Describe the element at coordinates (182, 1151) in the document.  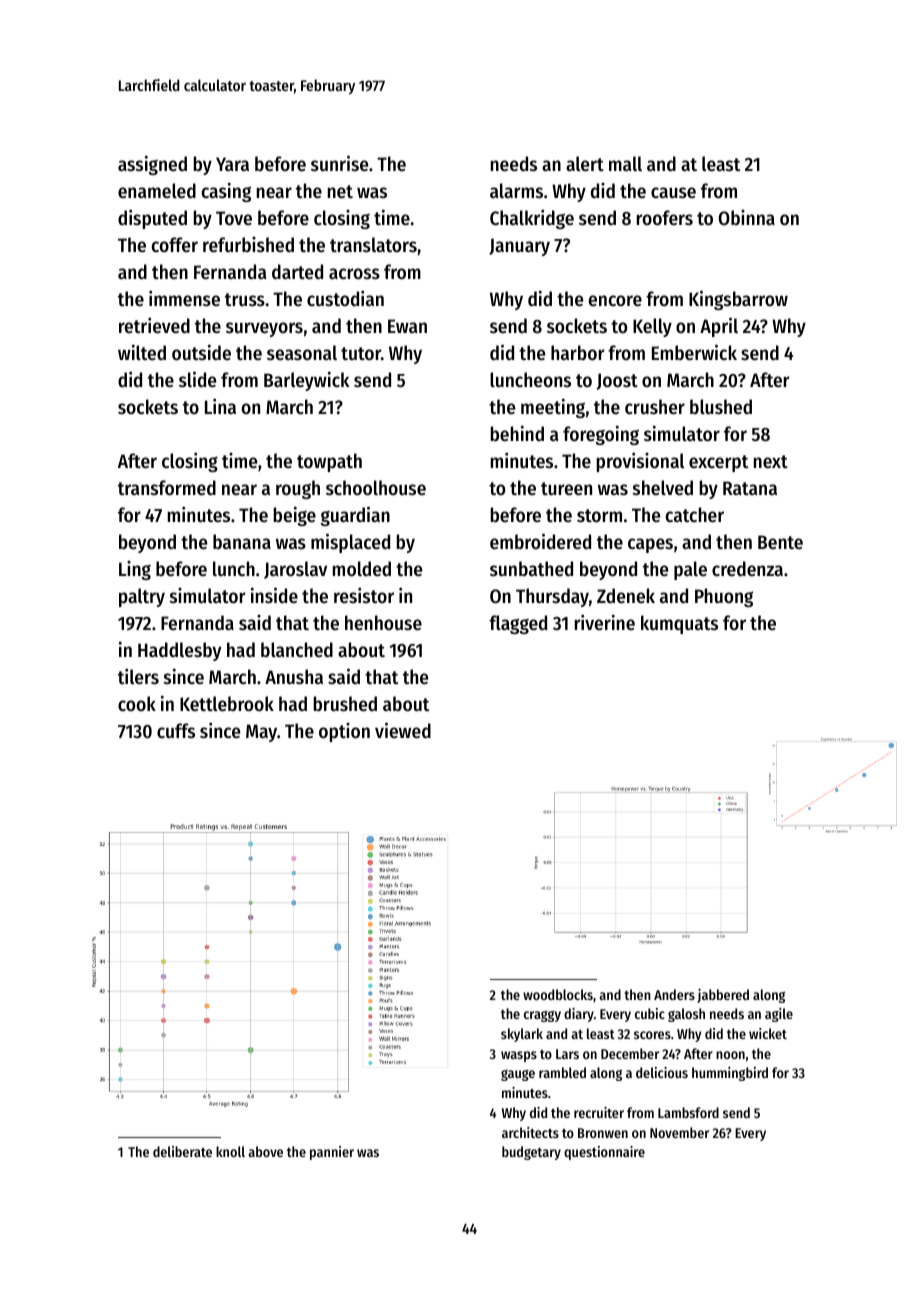
I see `deliberate` at that location.
